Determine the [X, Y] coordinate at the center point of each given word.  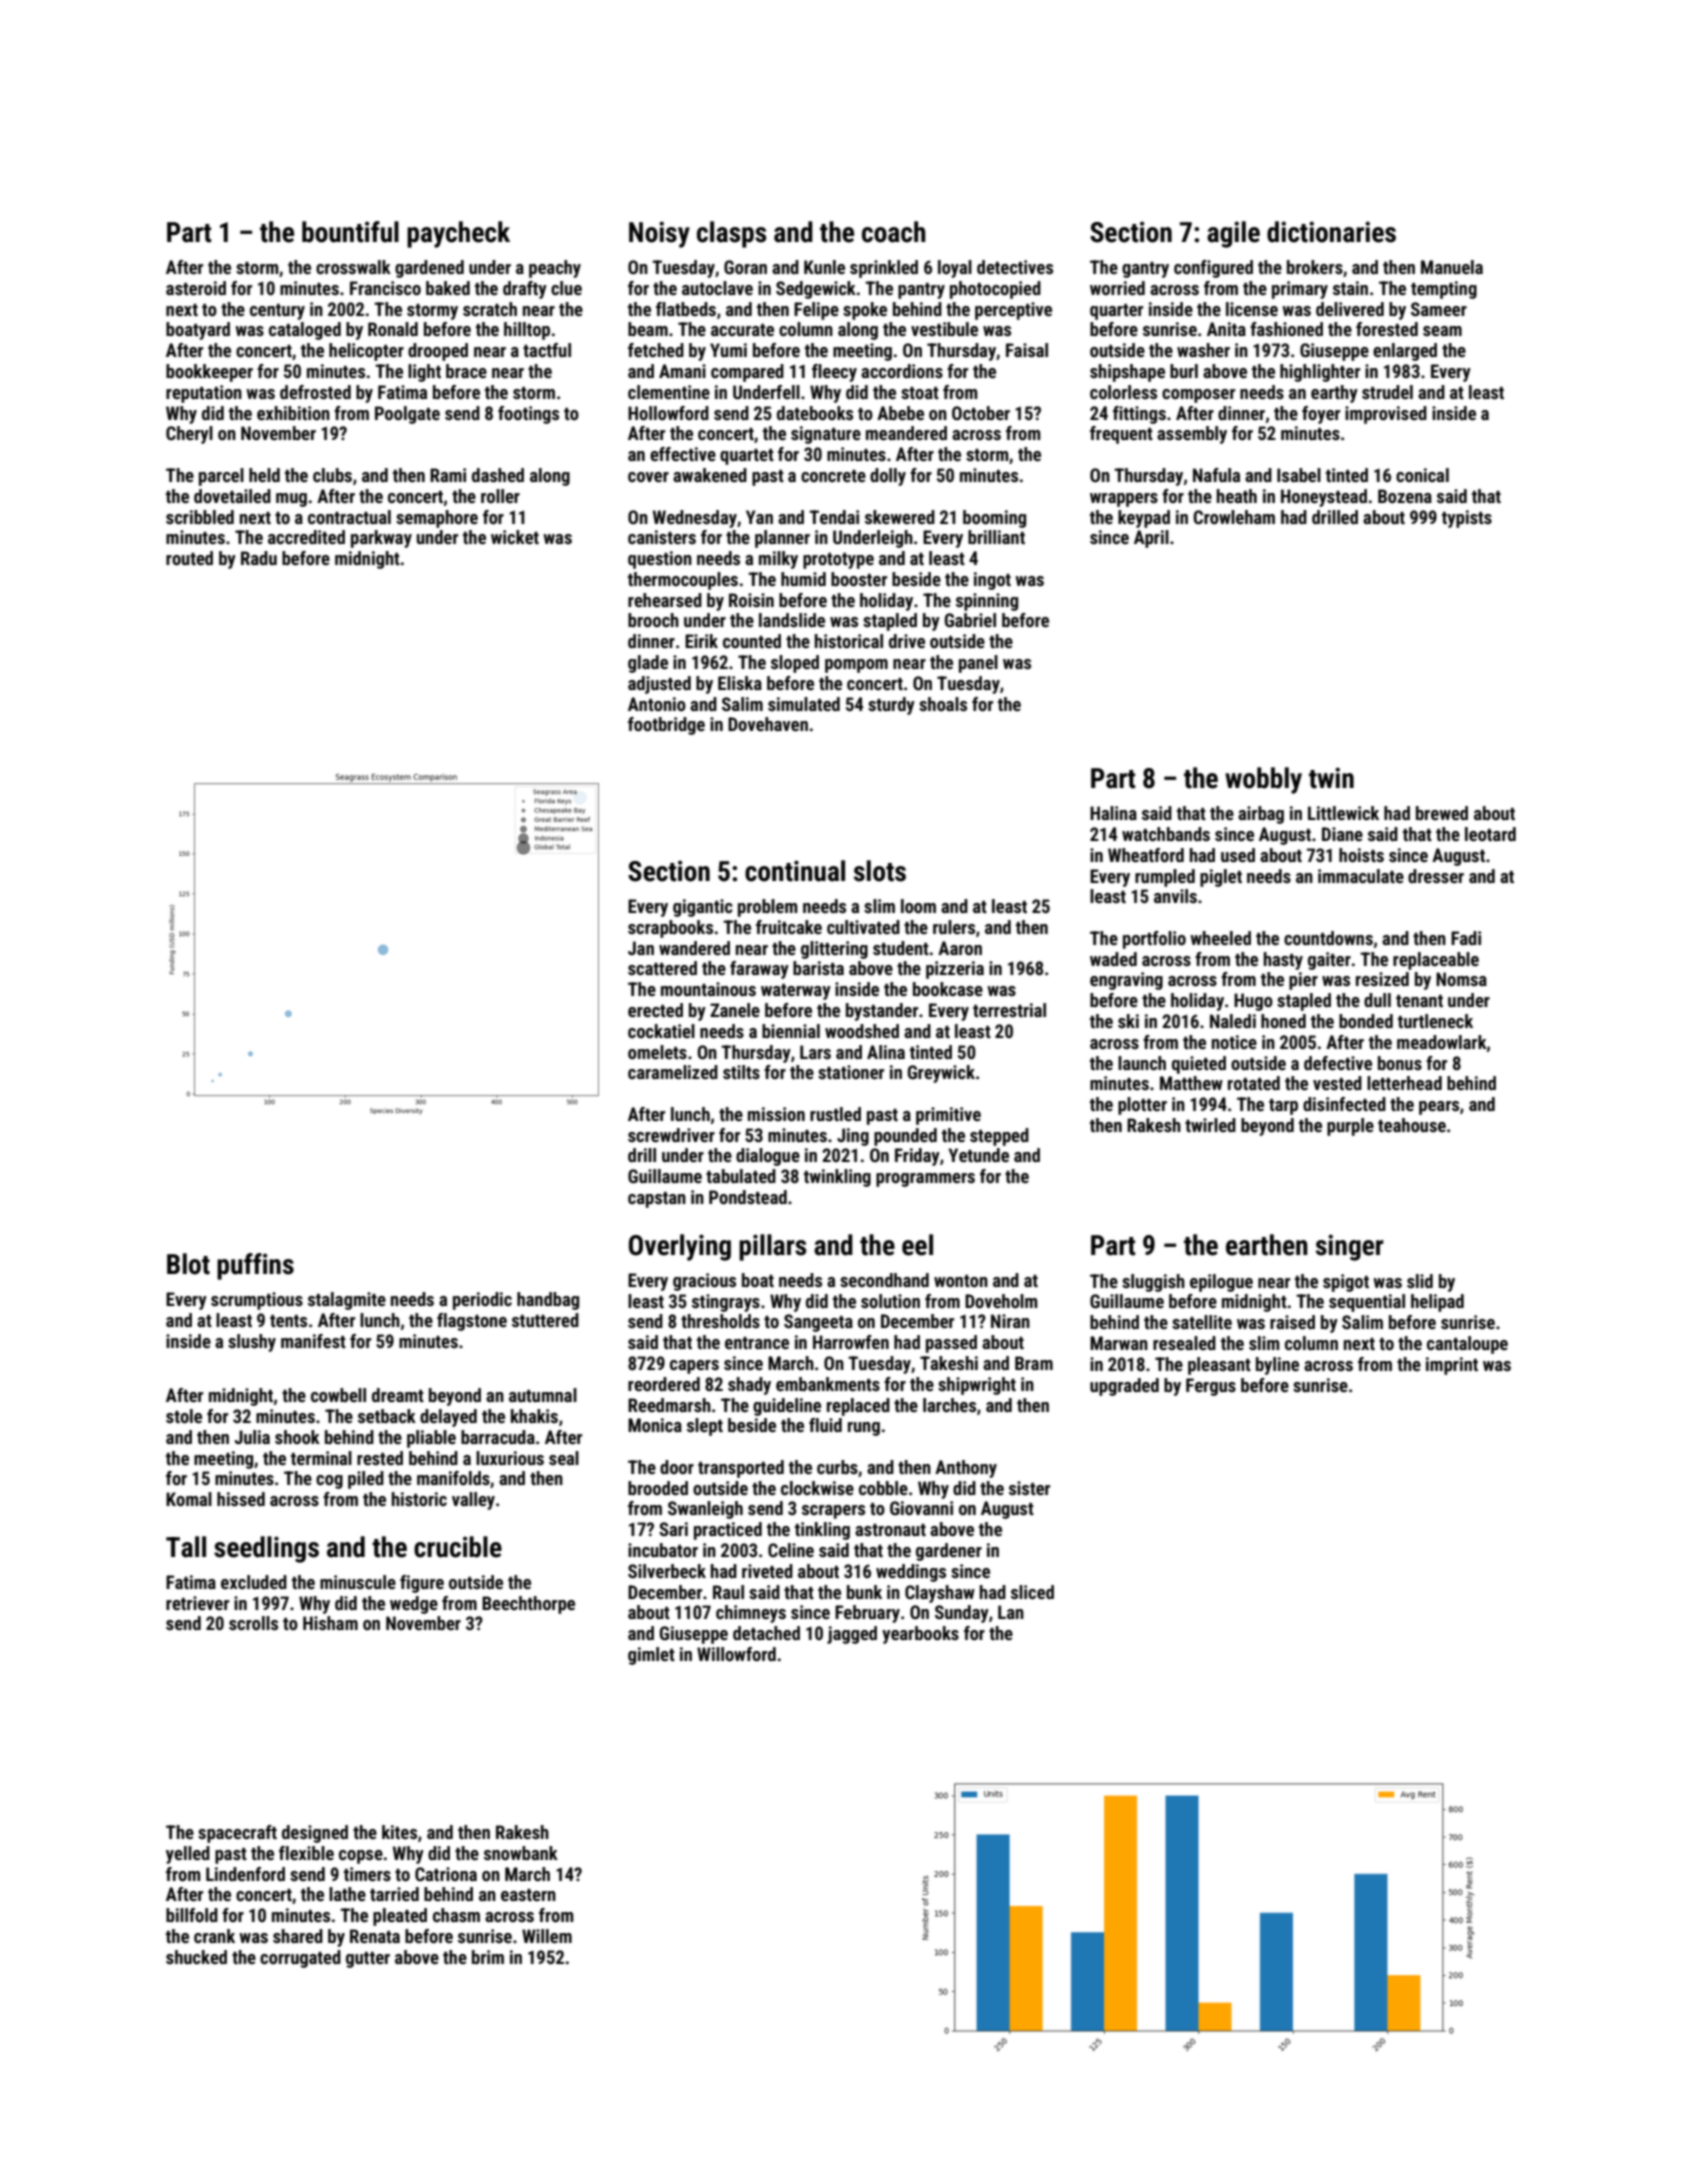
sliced [1032, 1592]
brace [466, 371]
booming [994, 519]
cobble [883, 1488]
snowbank [521, 1853]
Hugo [1253, 1002]
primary [1300, 290]
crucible [458, 1547]
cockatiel [661, 1031]
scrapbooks [670, 929]
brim [488, 1957]
